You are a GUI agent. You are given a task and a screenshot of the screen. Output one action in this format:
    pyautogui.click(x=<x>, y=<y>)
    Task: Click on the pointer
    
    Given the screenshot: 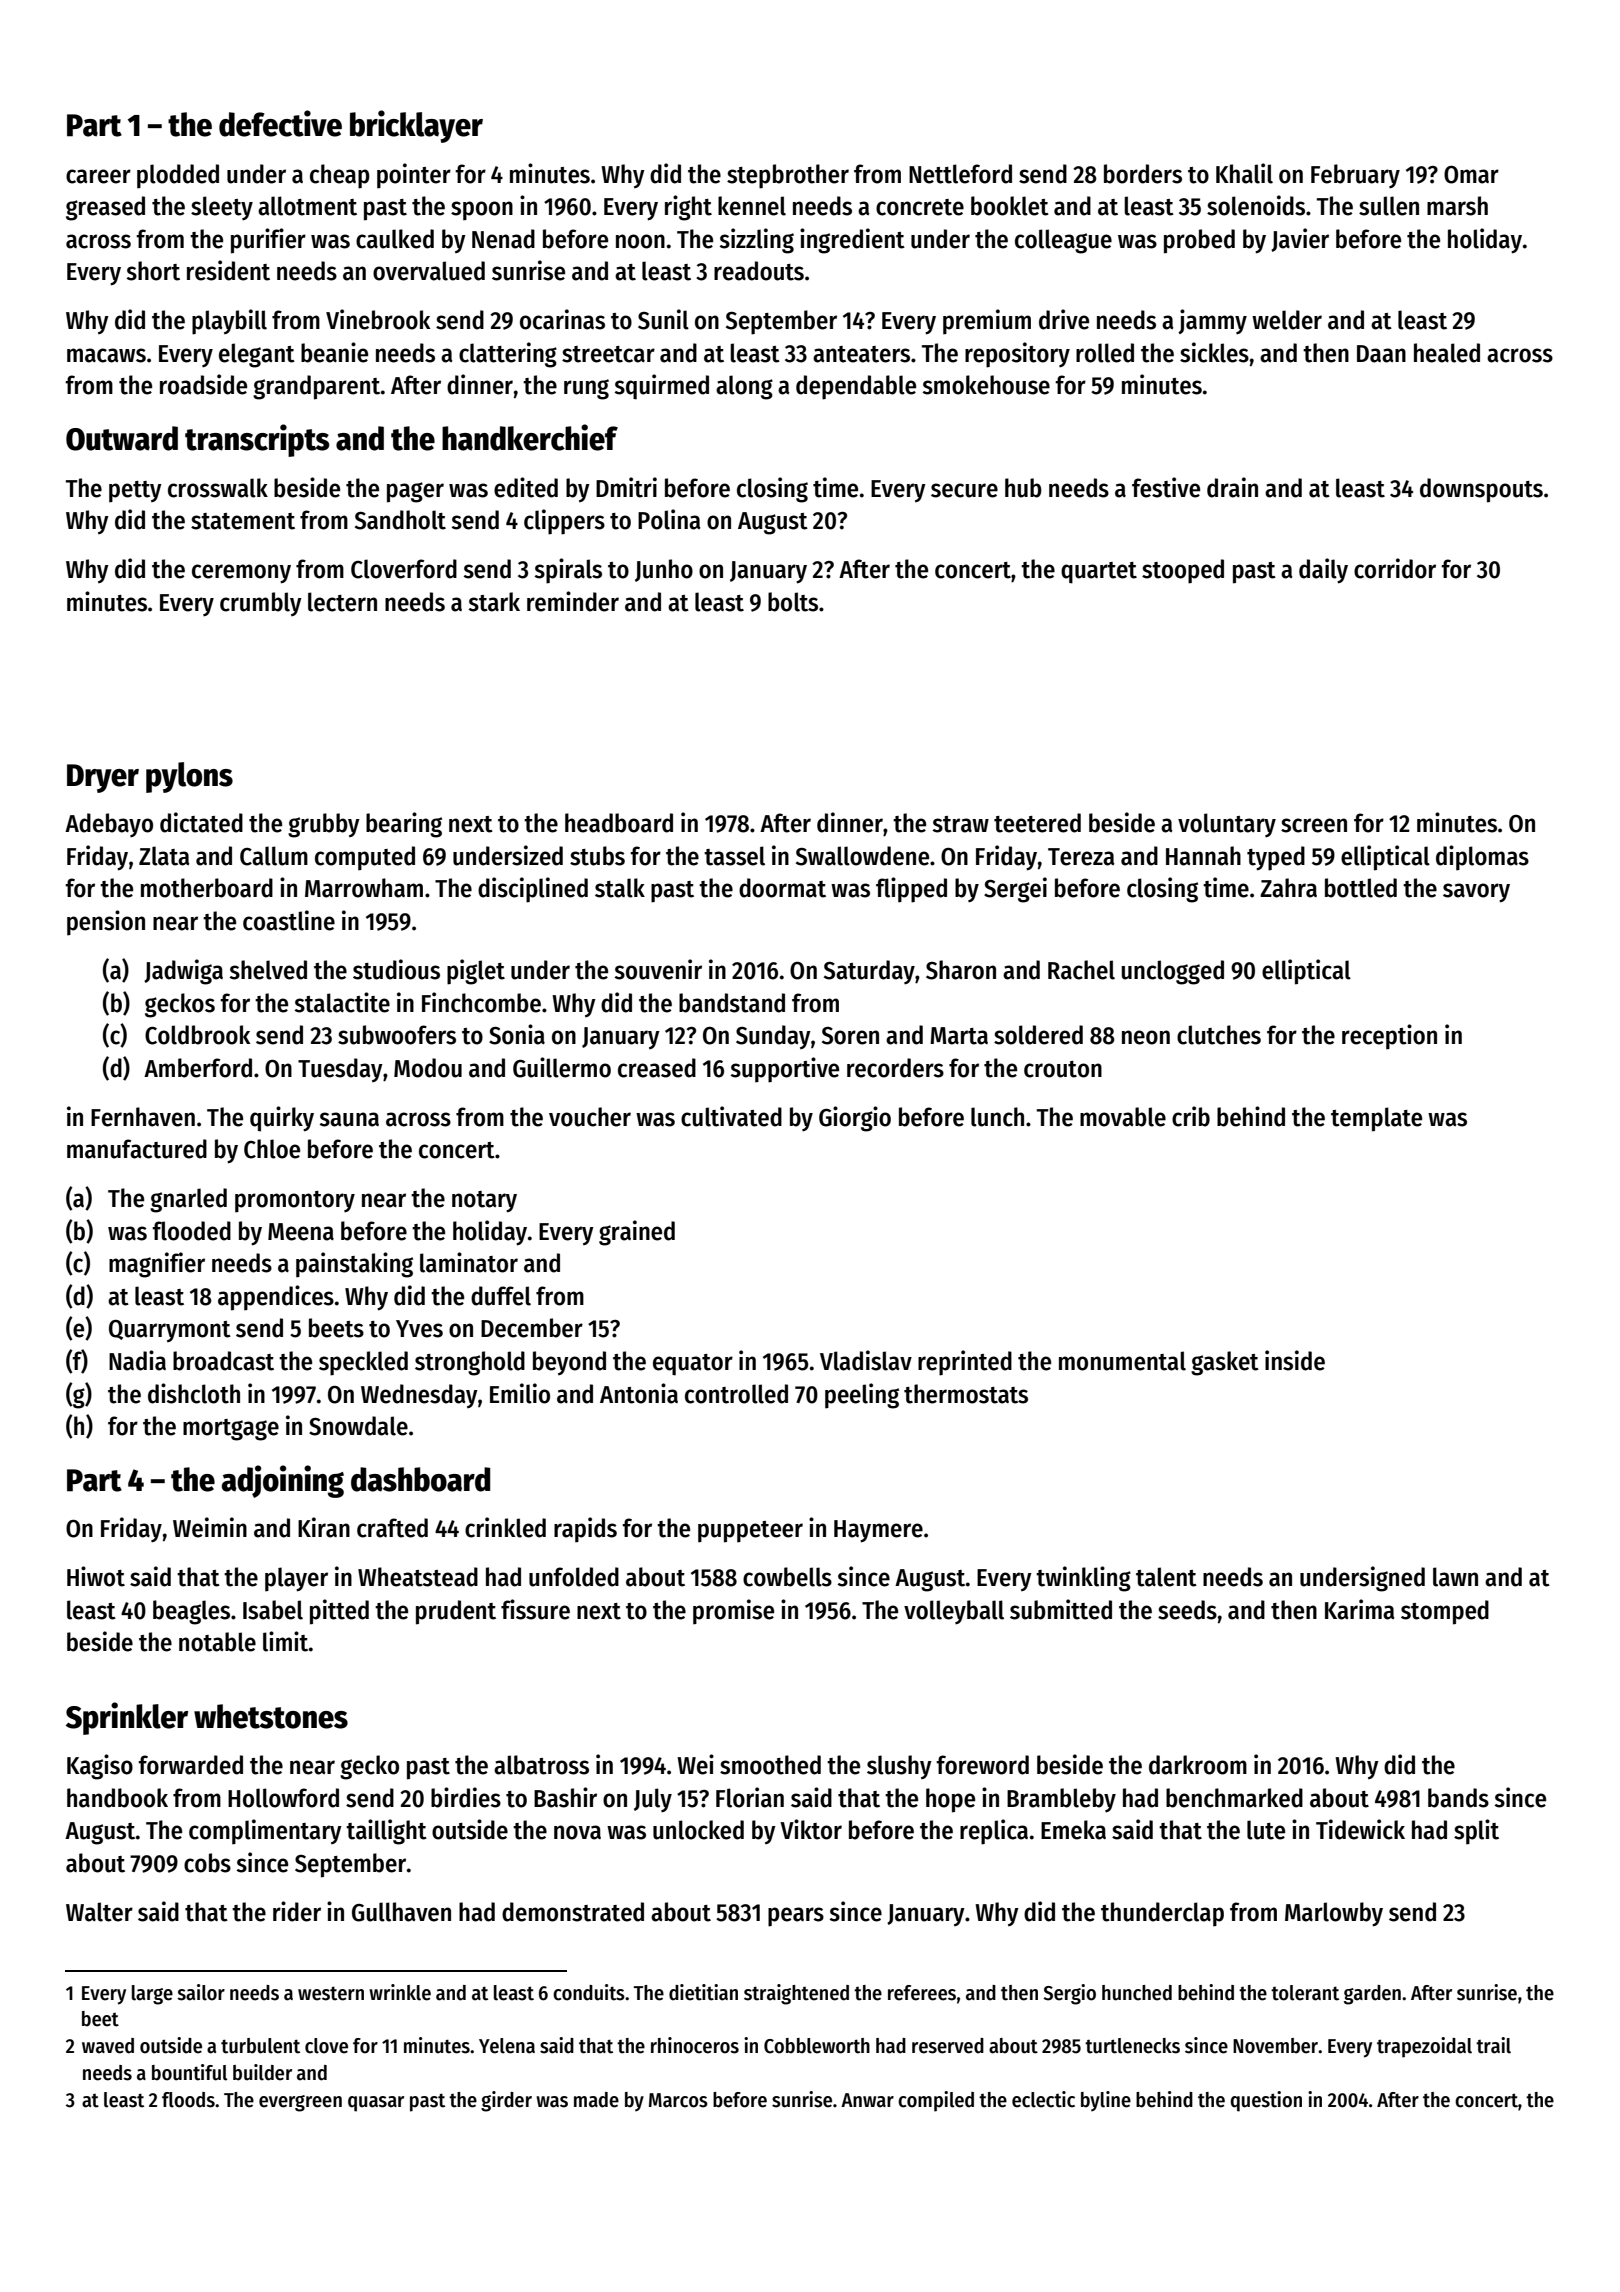 What is the action you would take?
    pyautogui.click(x=414, y=176)
